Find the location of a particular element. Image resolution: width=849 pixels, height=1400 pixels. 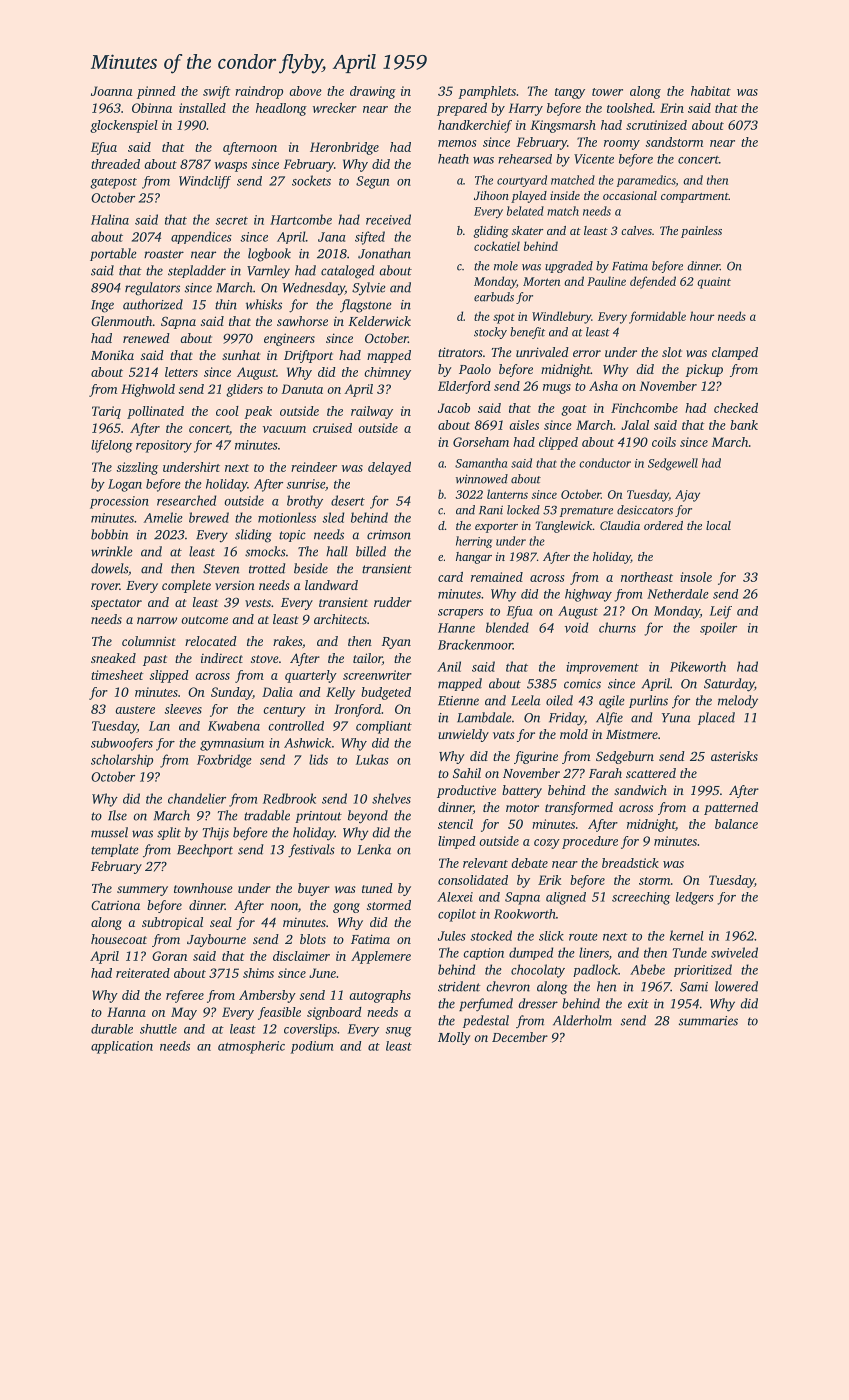

improvement is located at coordinates (602, 668).
